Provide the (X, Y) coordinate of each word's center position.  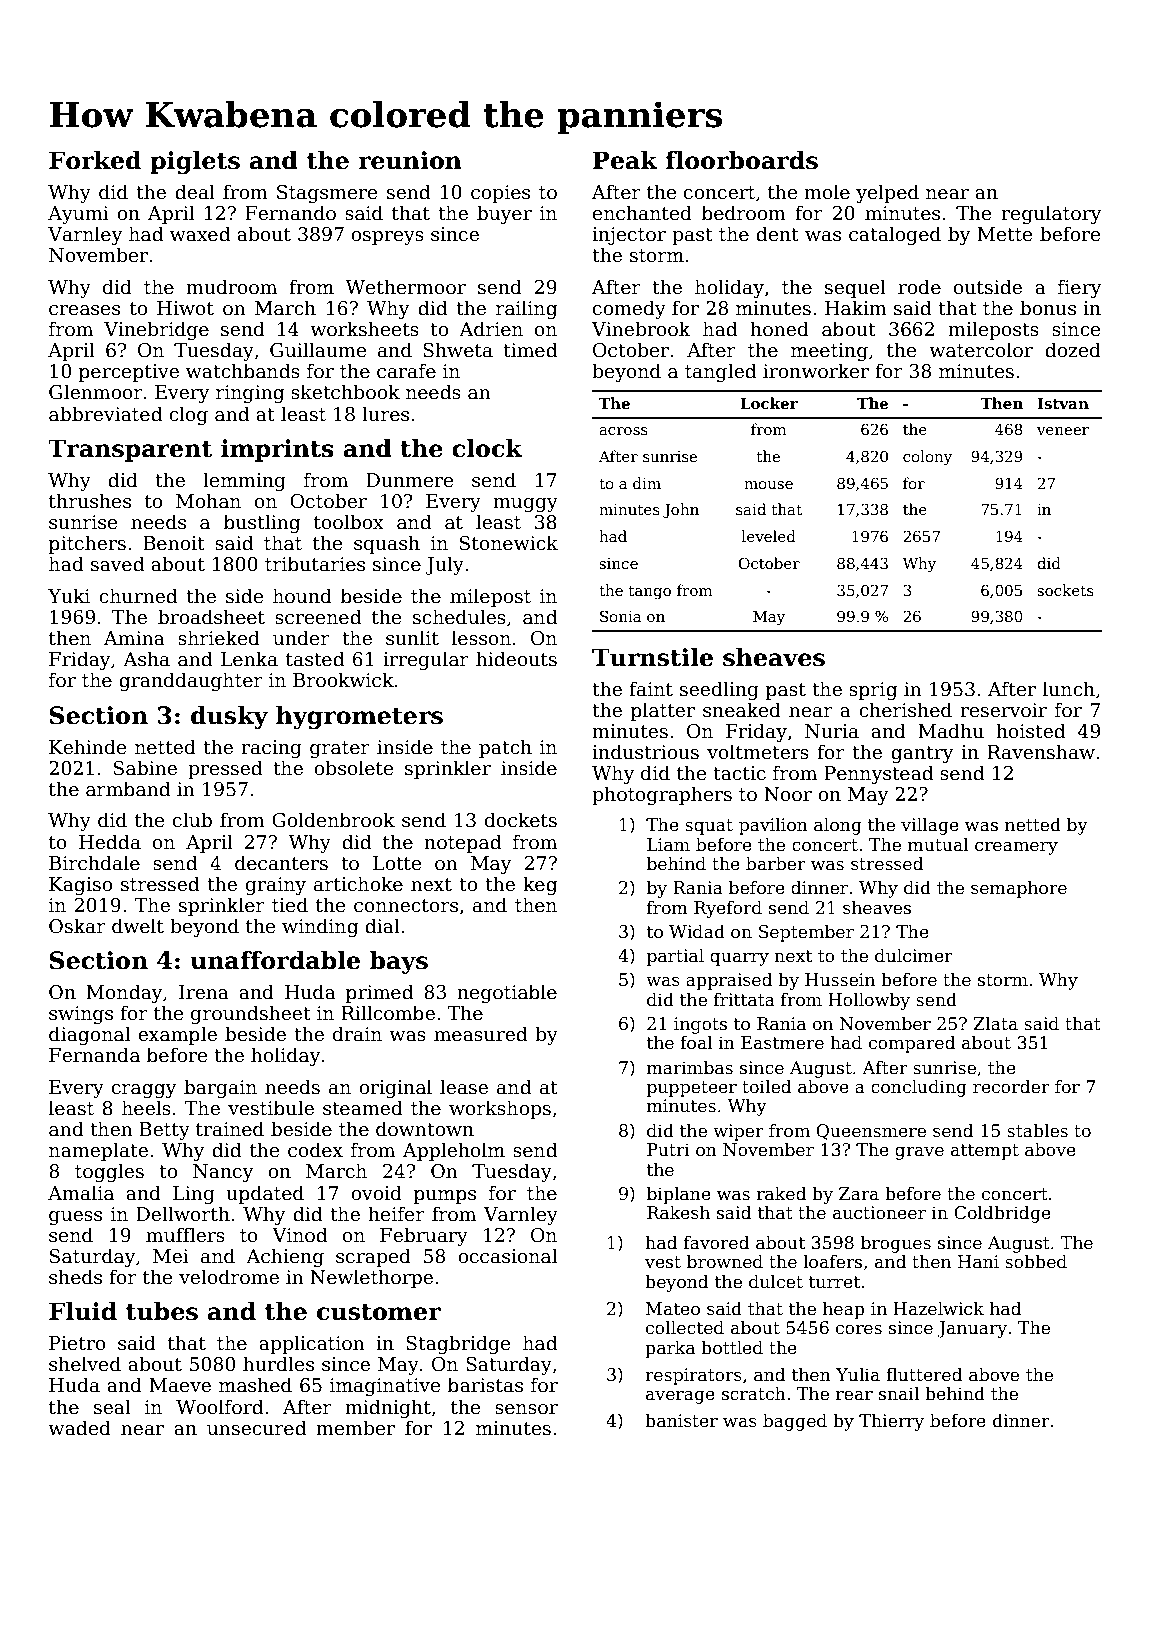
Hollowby (869, 1001)
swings (81, 1015)
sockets (1065, 590)
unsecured (256, 1428)
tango (650, 593)
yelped (887, 193)
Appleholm (454, 1151)
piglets (195, 162)
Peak (625, 160)
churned (138, 596)
